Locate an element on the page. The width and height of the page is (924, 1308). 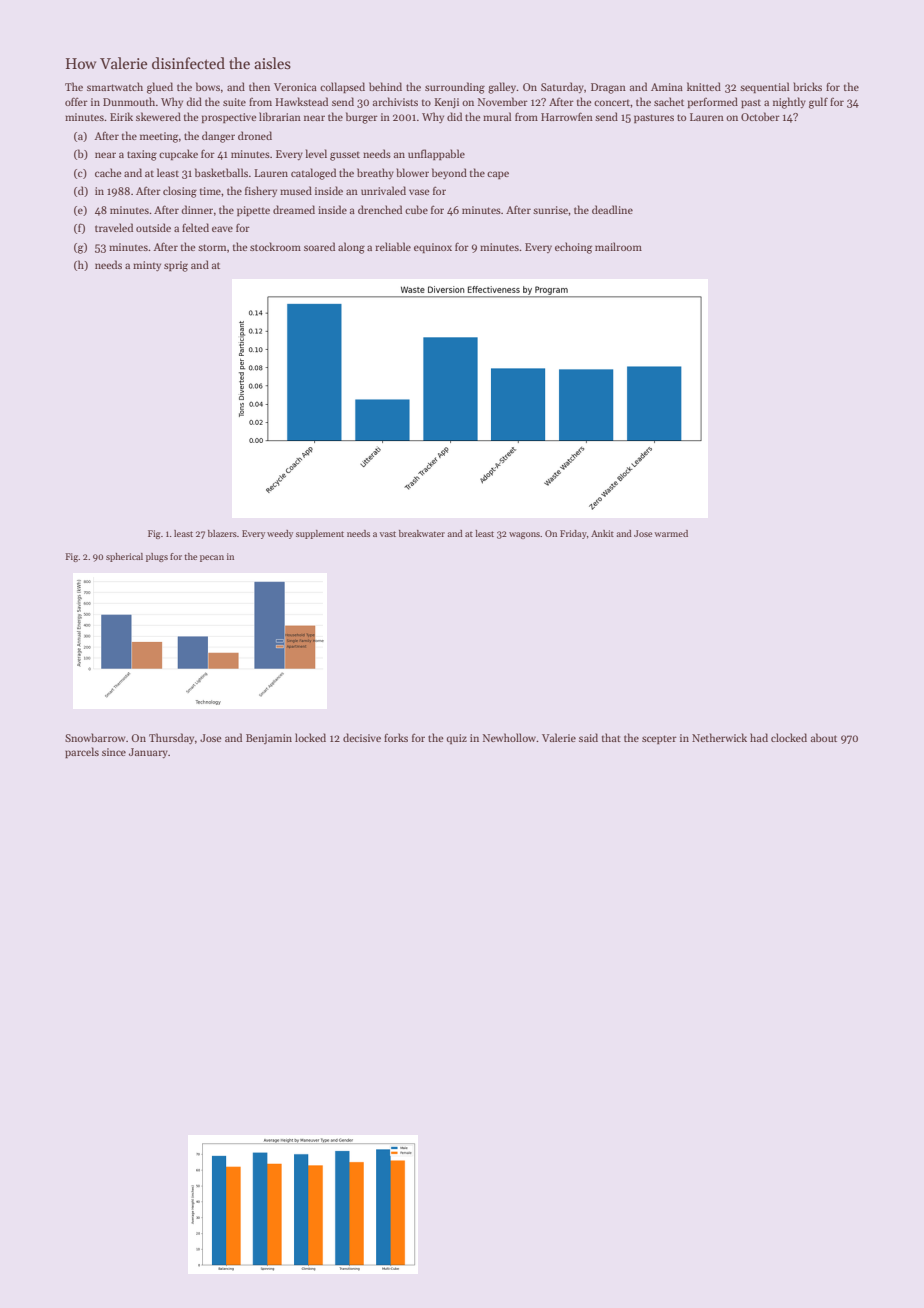
echoing is located at coordinates (573, 248).
